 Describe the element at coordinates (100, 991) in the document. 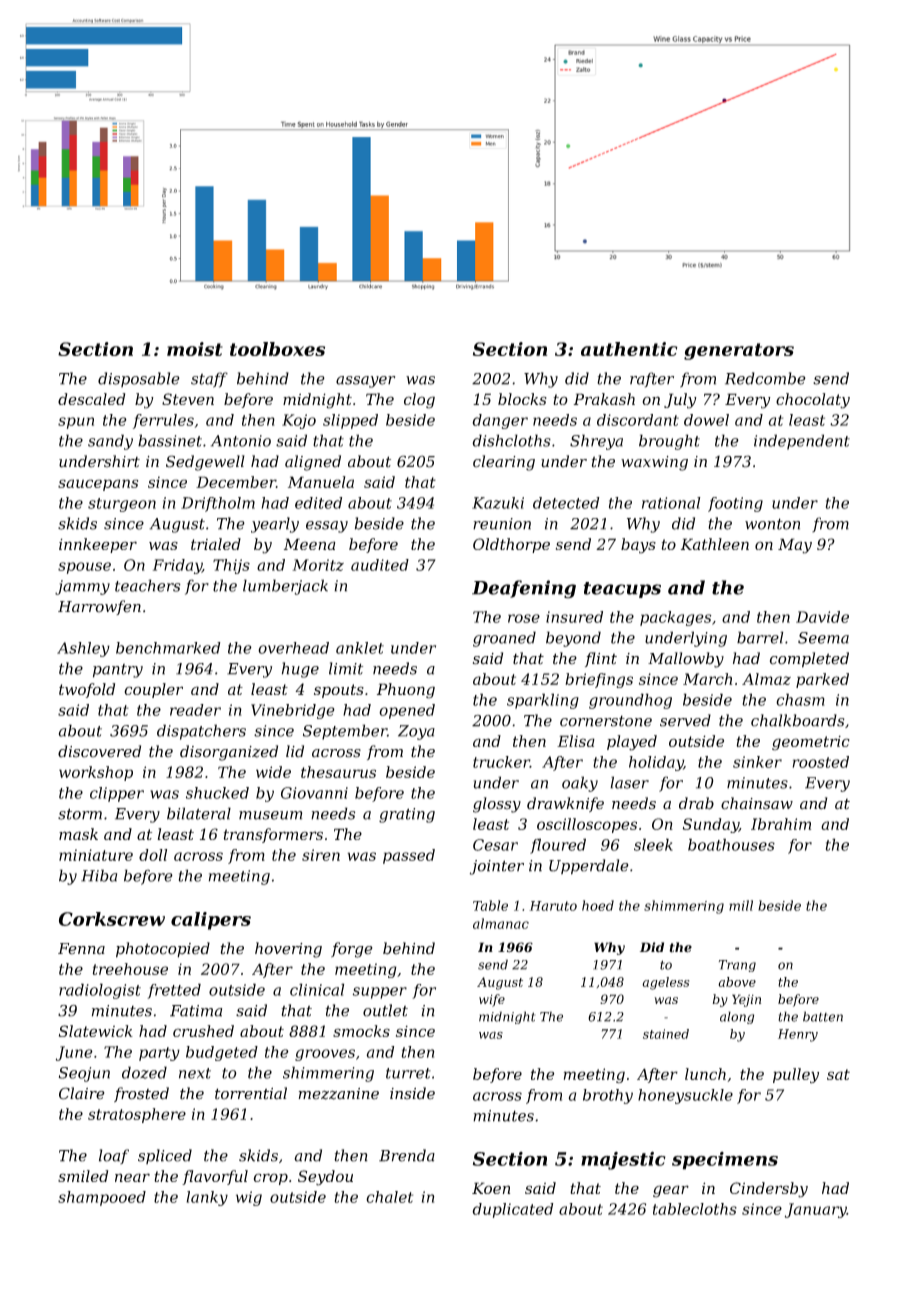

I see `radiologist` at that location.
